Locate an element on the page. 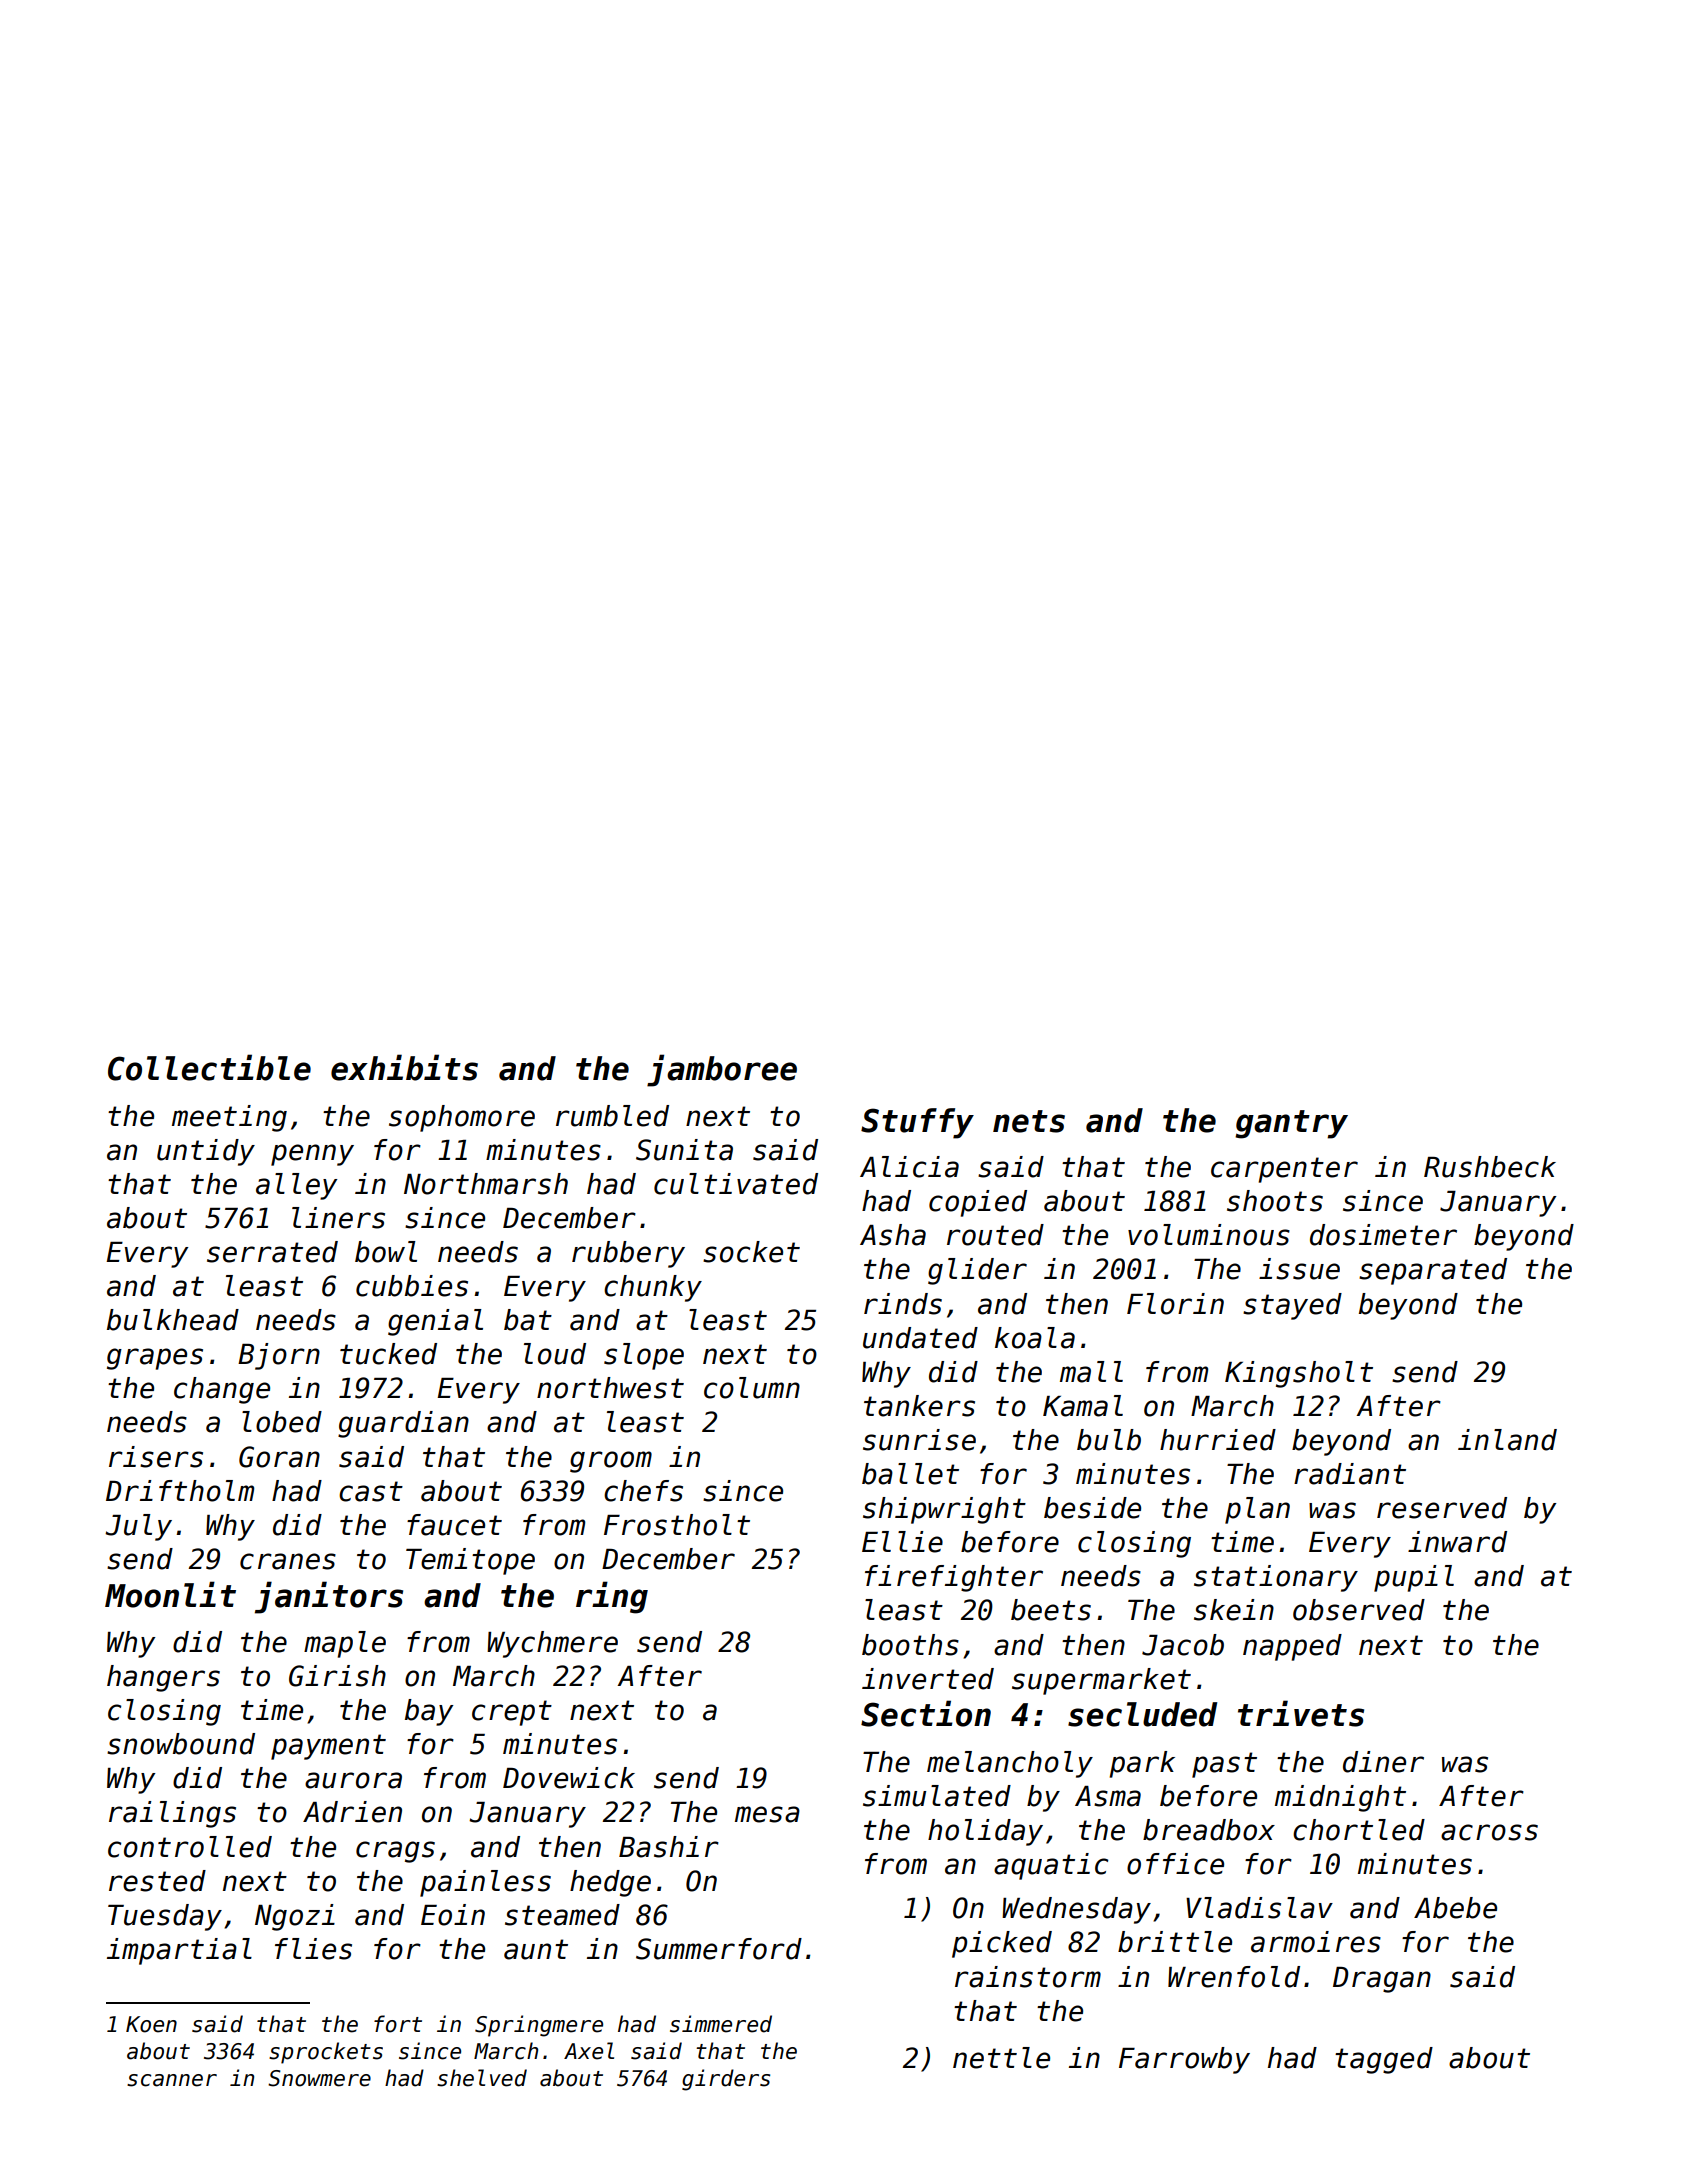  picked is located at coordinates (1002, 1944).
